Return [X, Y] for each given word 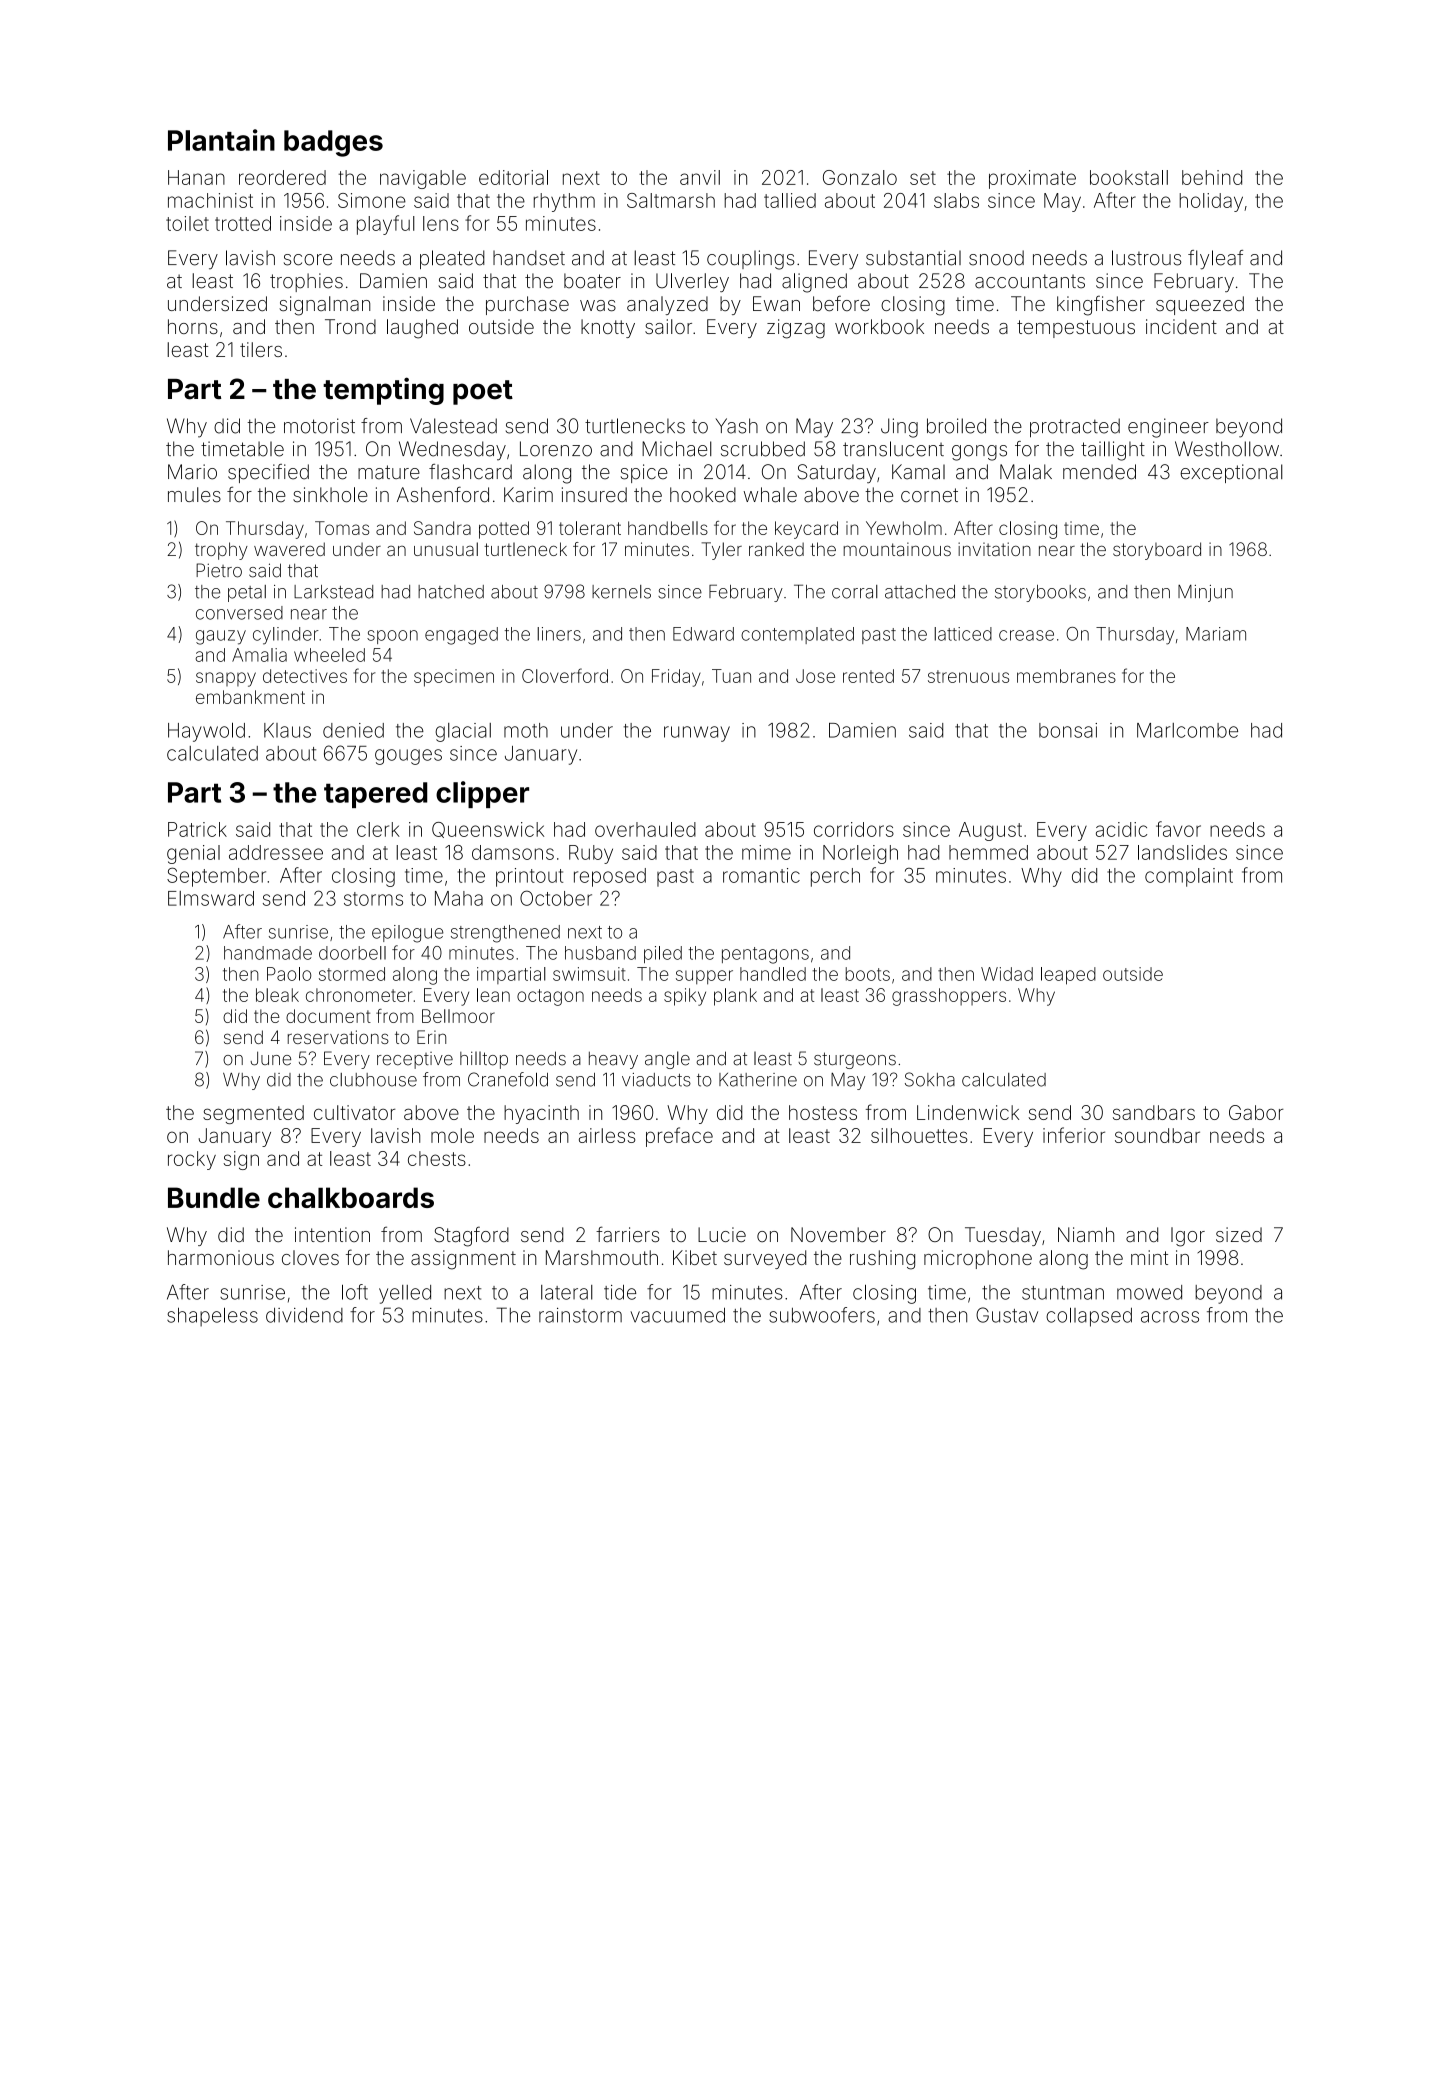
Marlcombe [1187, 730]
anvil [700, 177]
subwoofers [822, 1315]
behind [1212, 177]
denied [353, 730]
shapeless [212, 1317]
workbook [879, 326]
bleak [277, 995]
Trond [350, 326]
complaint [1189, 877]
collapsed [1089, 1317]
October [556, 898]
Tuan [731, 676]
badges [333, 143]
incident [1181, 326]
